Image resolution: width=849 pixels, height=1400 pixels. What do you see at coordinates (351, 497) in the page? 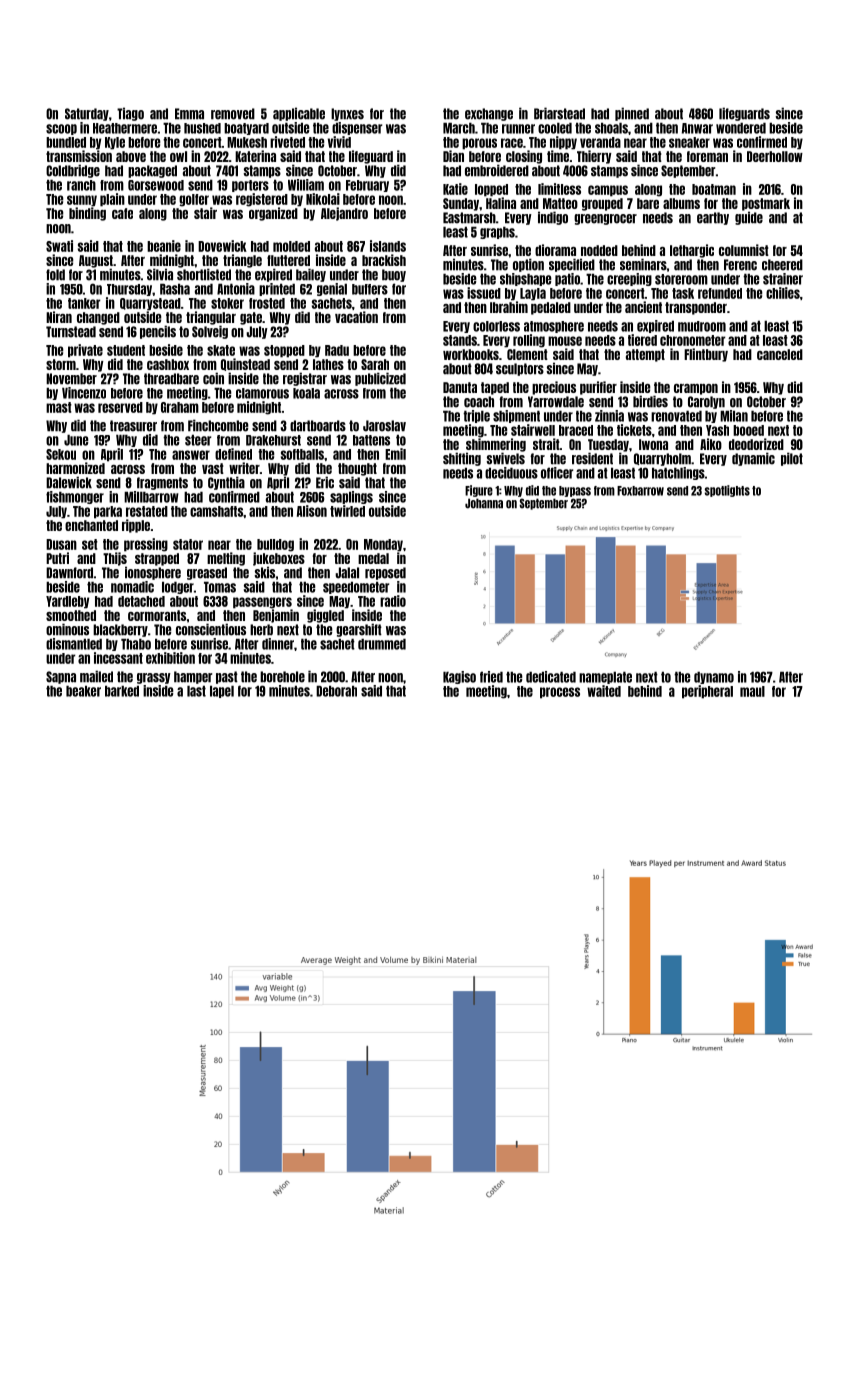
I see `saplings` at bounding box center [351, 497].
